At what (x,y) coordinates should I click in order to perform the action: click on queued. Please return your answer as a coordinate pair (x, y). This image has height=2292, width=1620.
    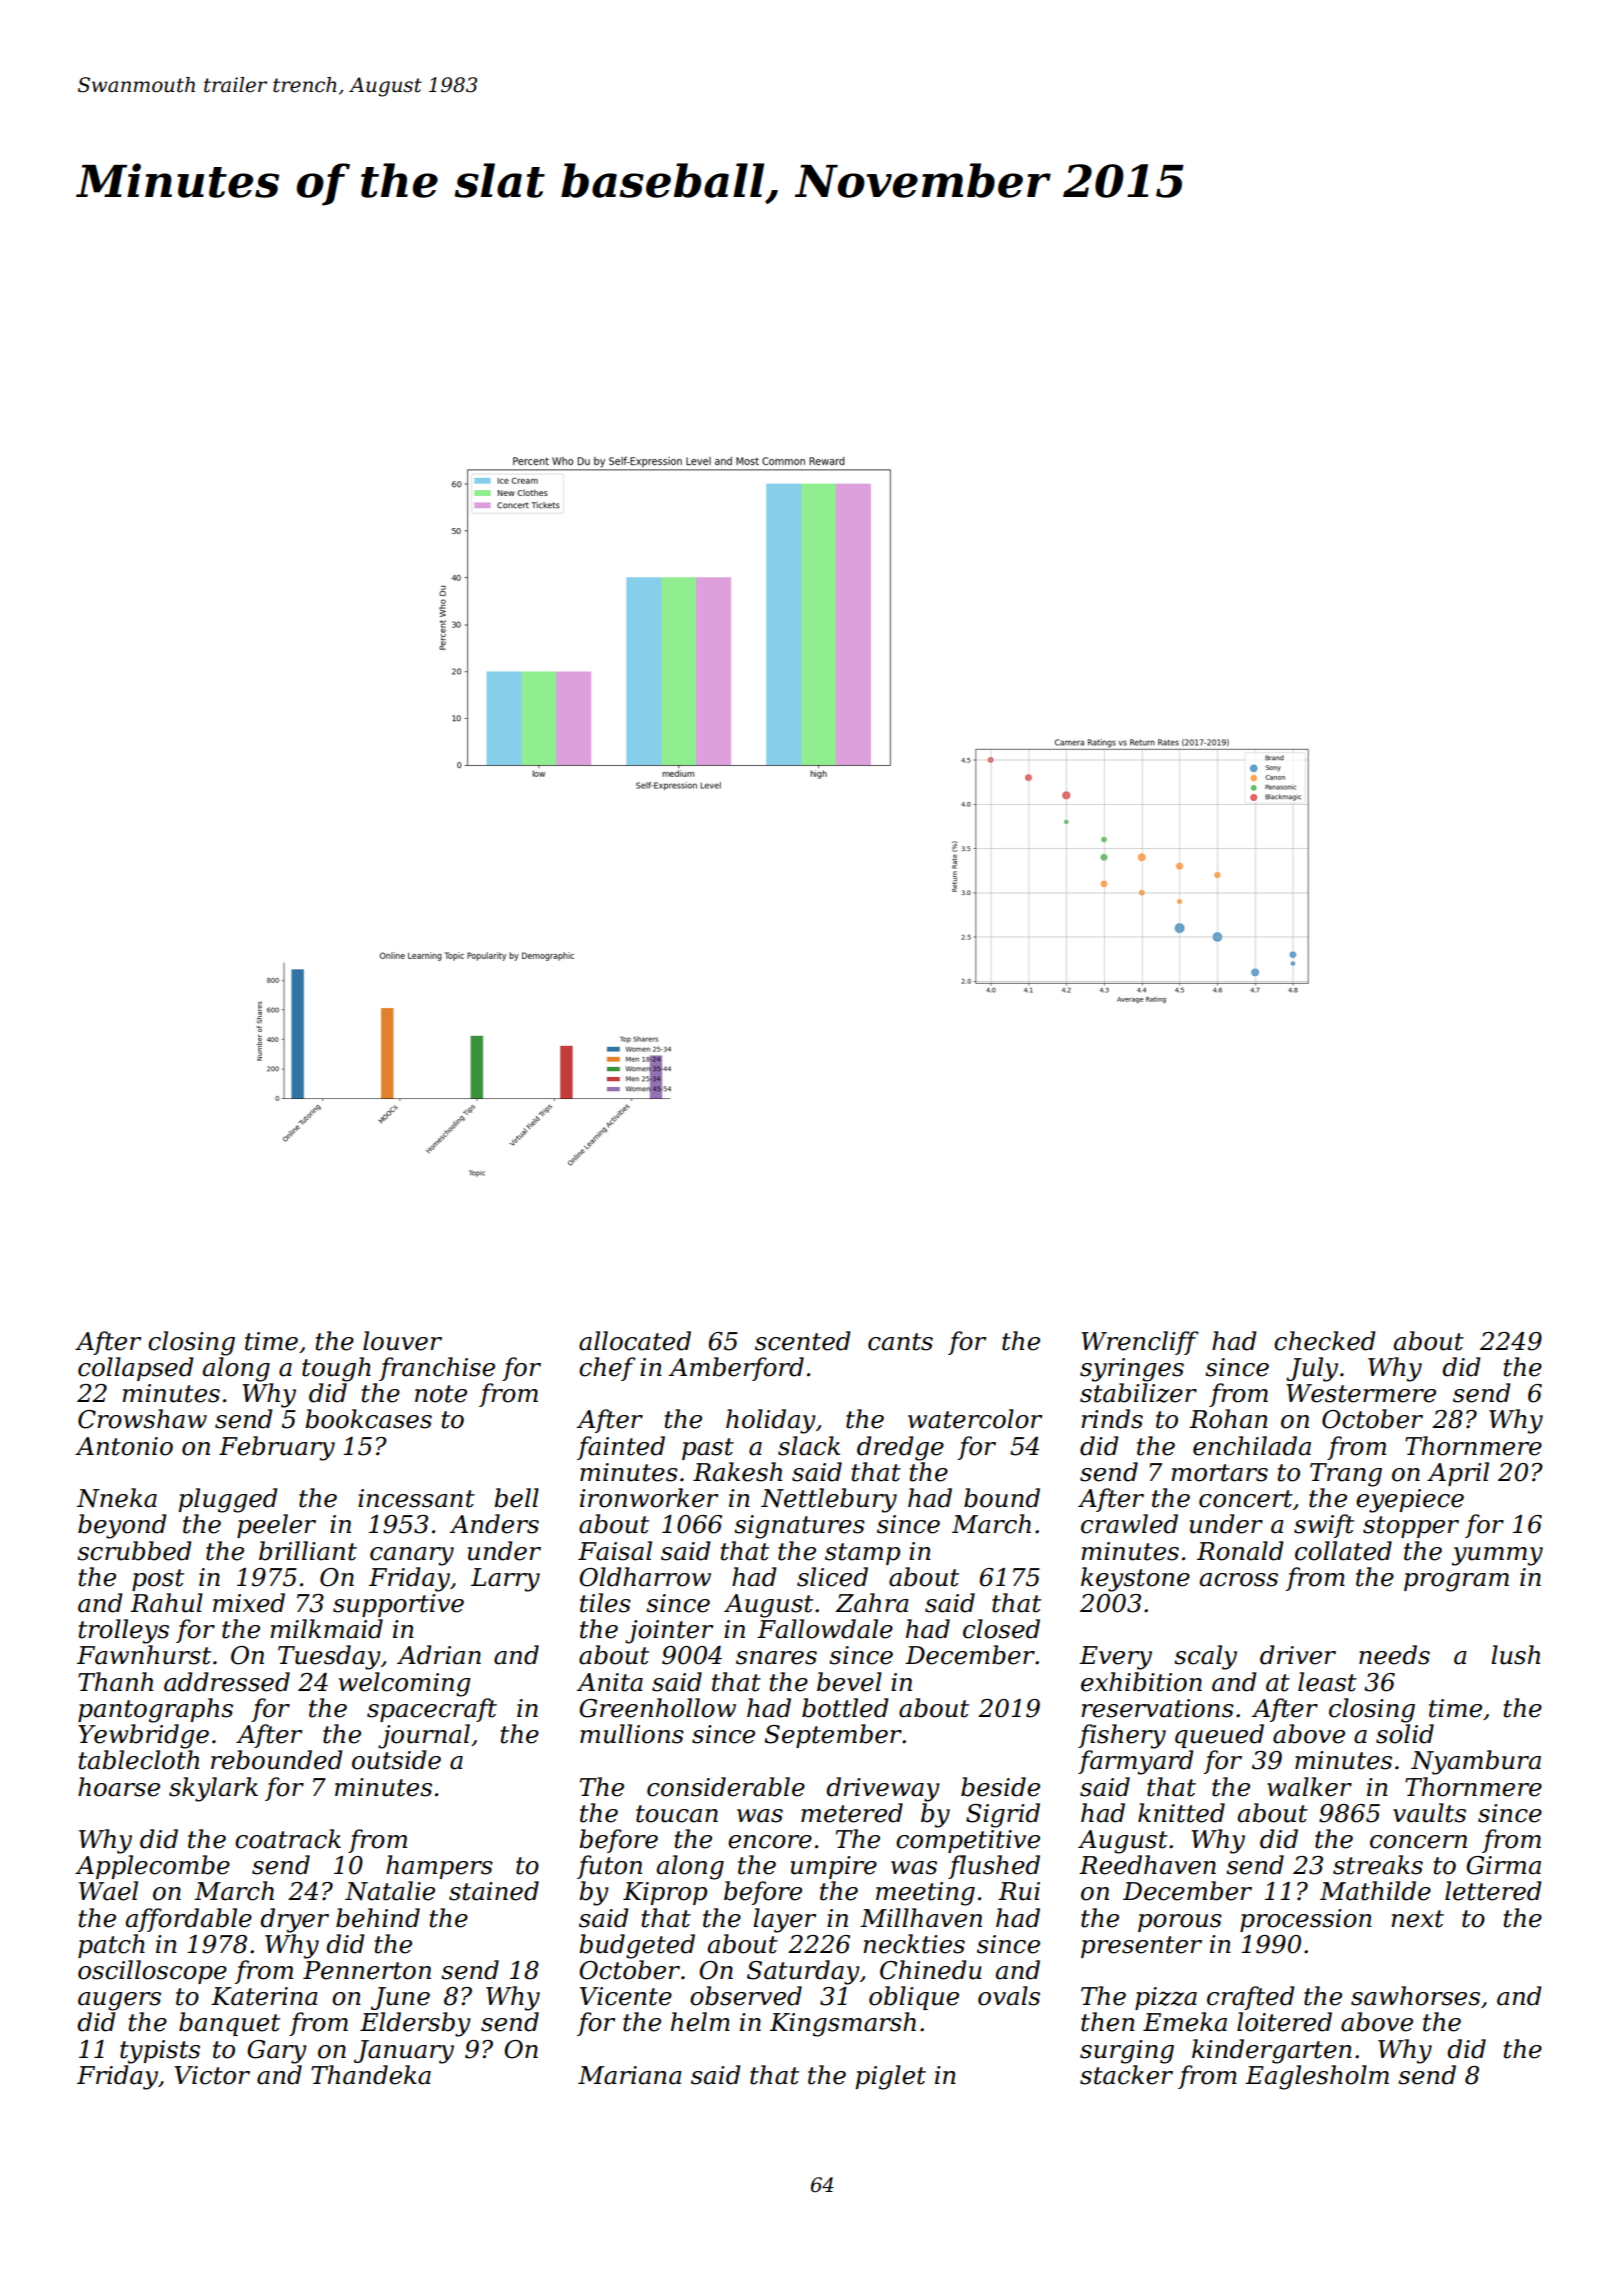
    Looking at the image, I should click on (1219, 1736).
